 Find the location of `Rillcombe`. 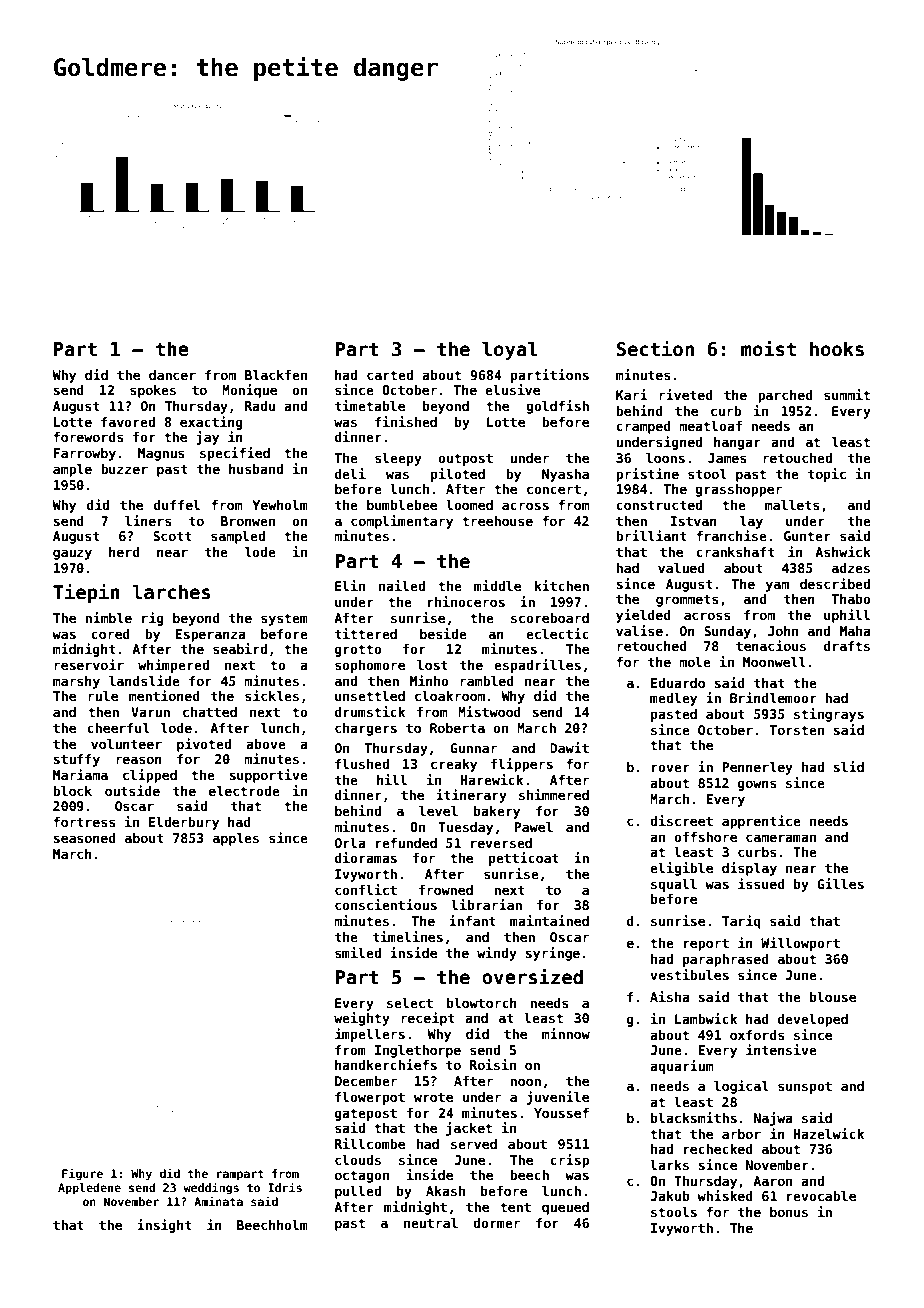

Rillcombe is located at coordinates (370, 1143).
